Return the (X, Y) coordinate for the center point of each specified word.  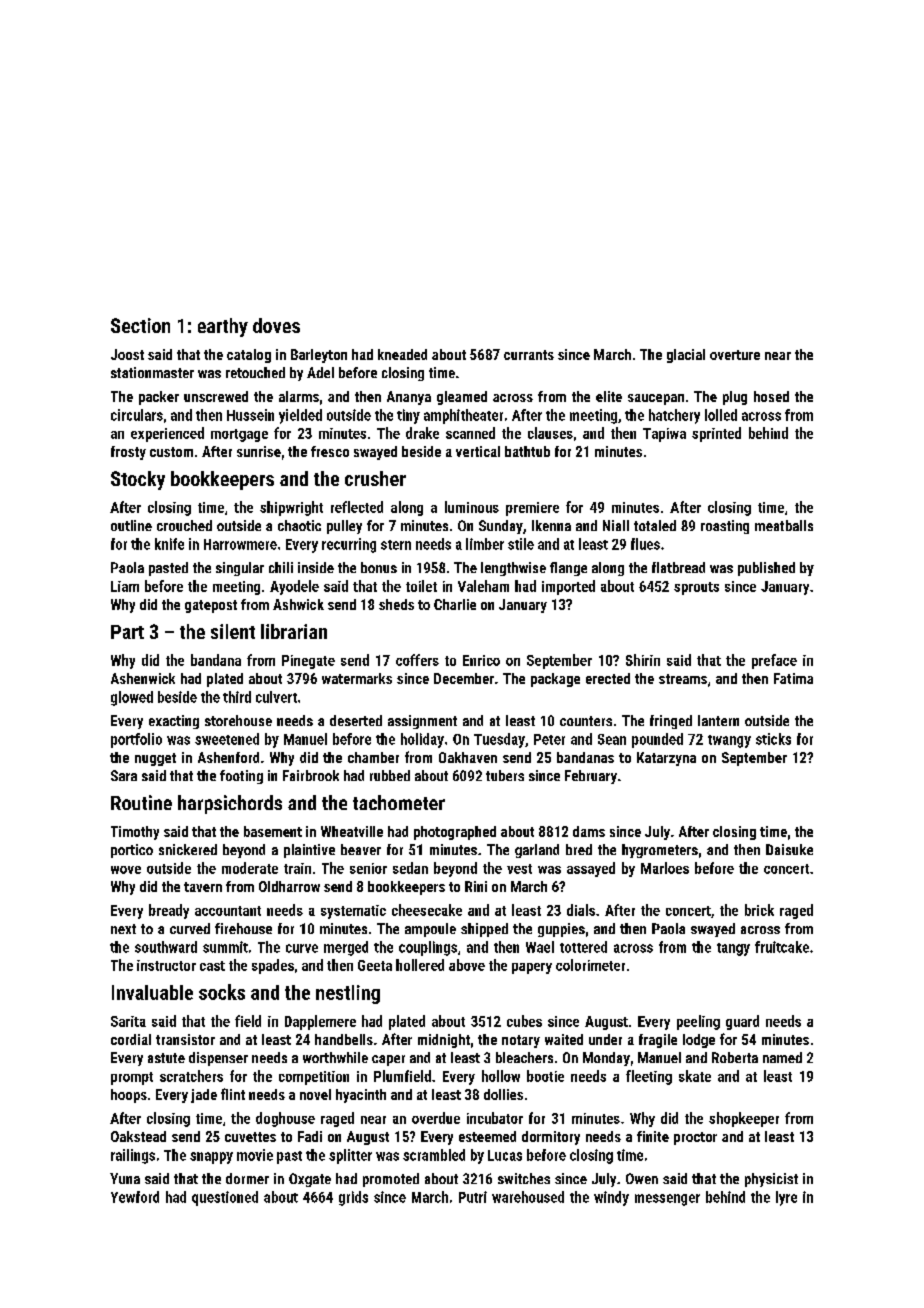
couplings (428, 948)
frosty (128, 453)
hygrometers (660, 851)
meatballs (784, 525)
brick (759, 910)
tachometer (399, 802)
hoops (129, 1096)
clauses (550, 433)
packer (159, 398)
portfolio (136, 740)
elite (609, 396)
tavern (203, 887)
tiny (408, 416)
